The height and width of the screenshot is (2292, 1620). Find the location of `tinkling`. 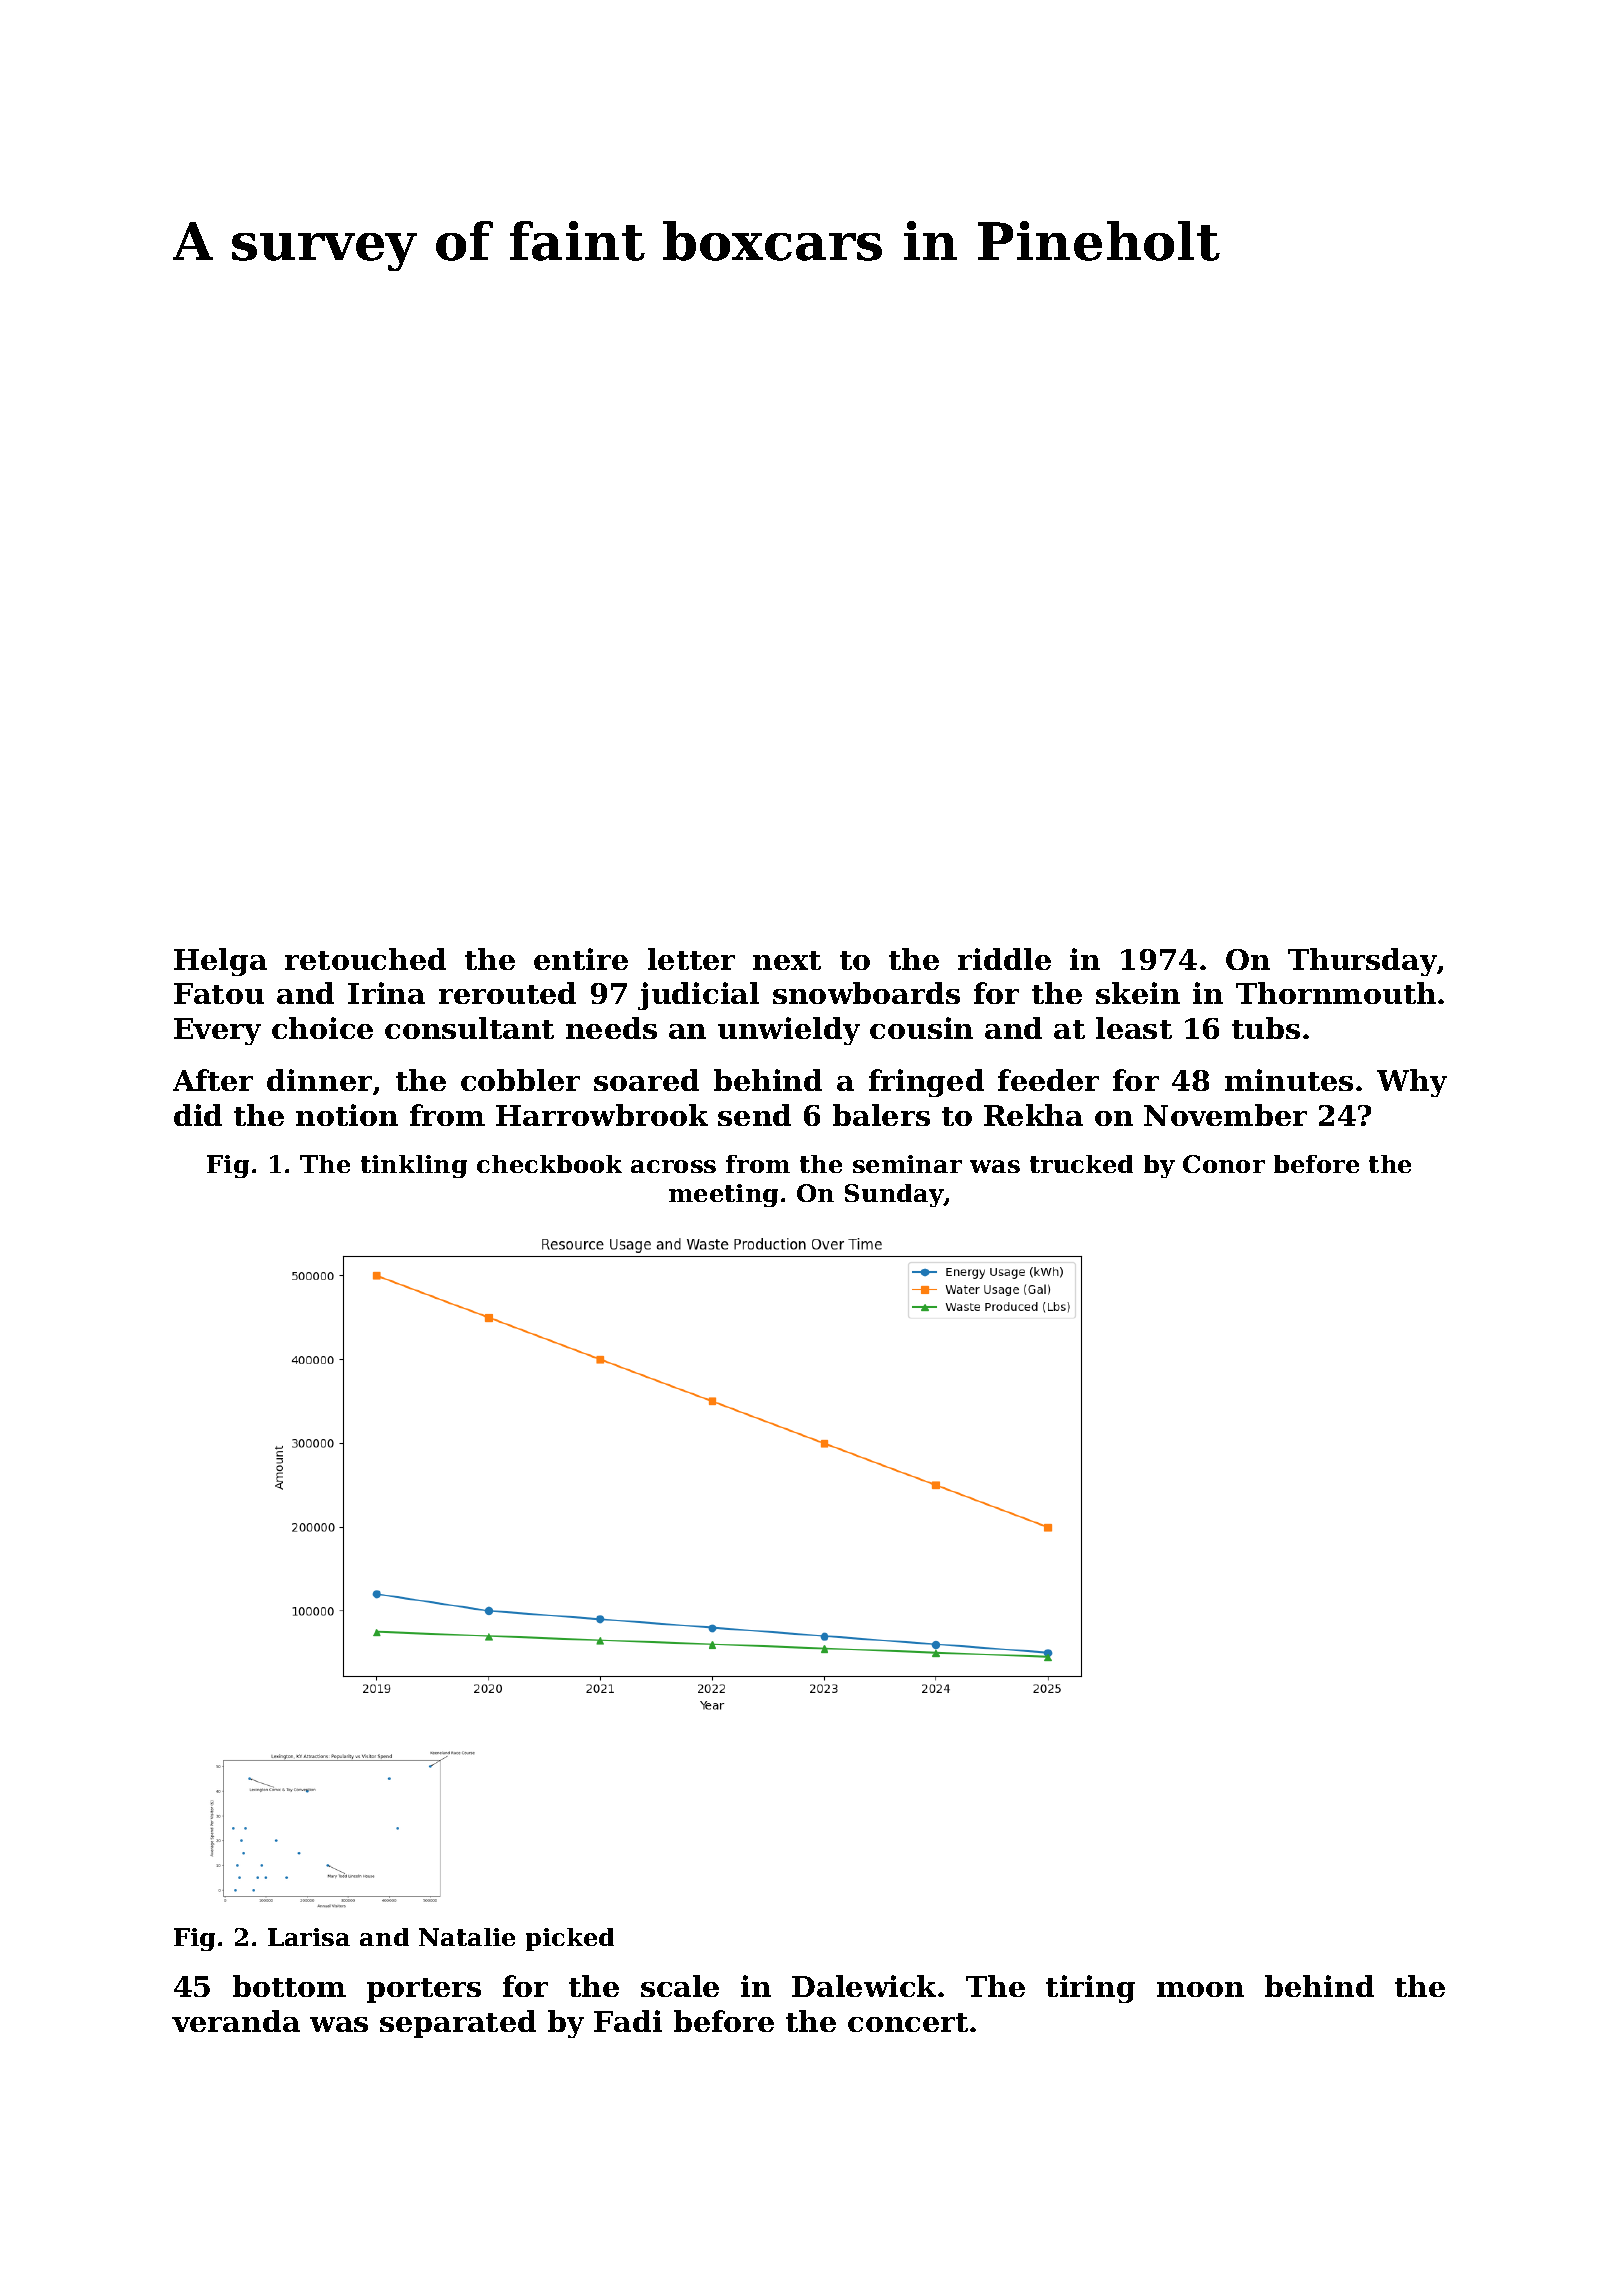

tinkling is located at coordinates (414, 1166).
